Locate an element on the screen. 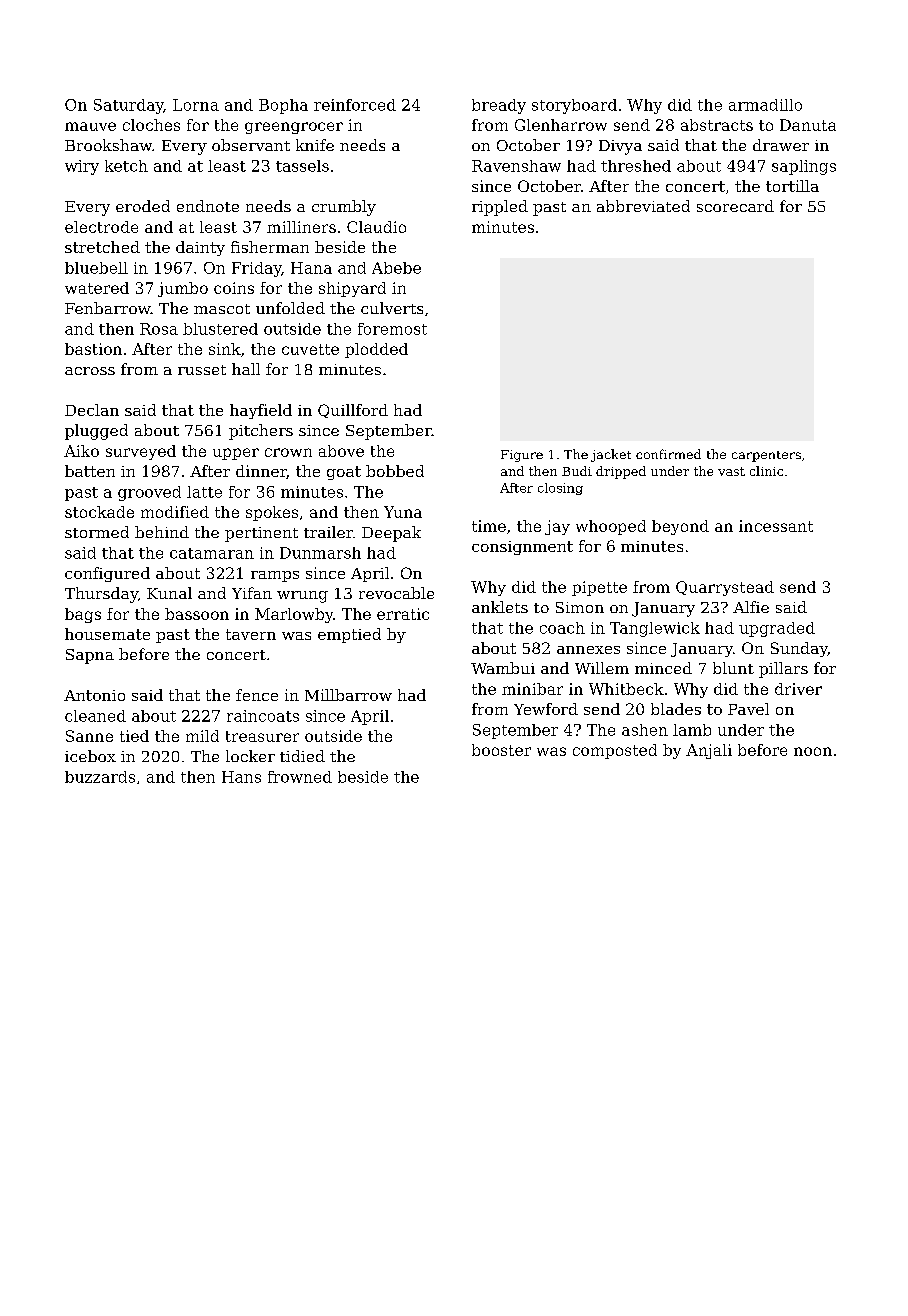 Image resolution: width=908 pixels, height=1316 pixels. reinforced is located at coordinates (355, 105).
